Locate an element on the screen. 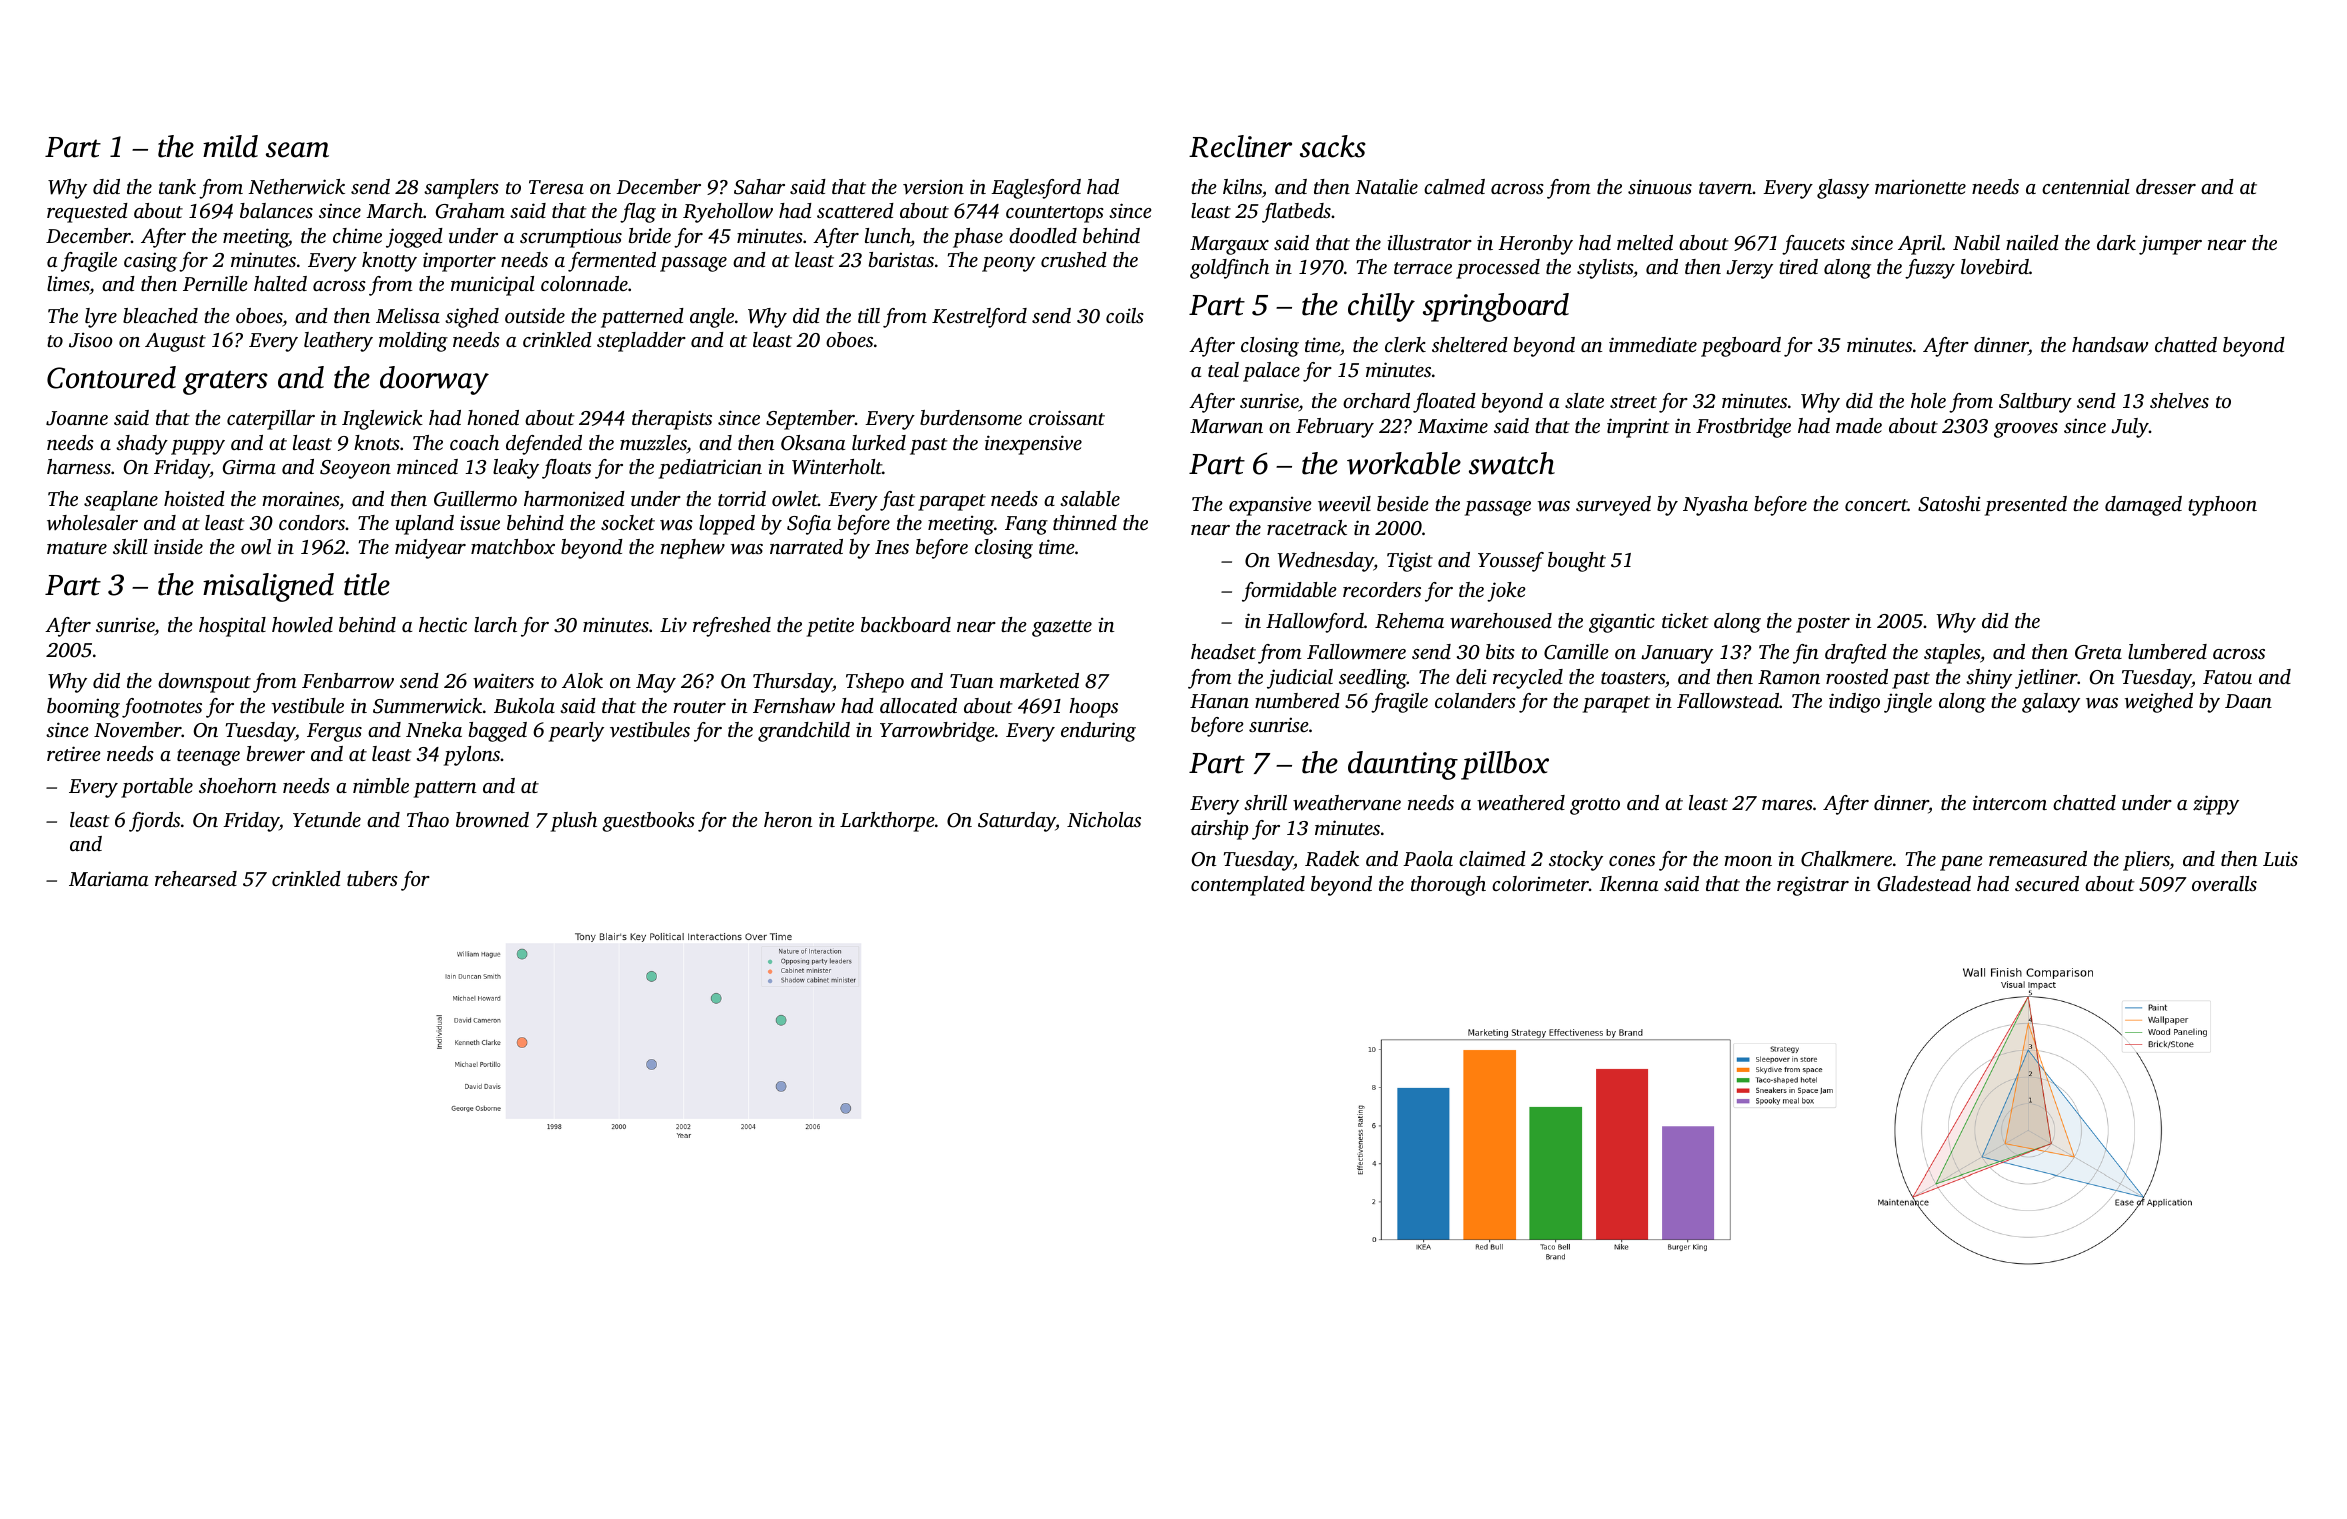 Image resolution: width=2347 pixels, height=1519 pixels. sacks is located at coordinates (1333, 146).
